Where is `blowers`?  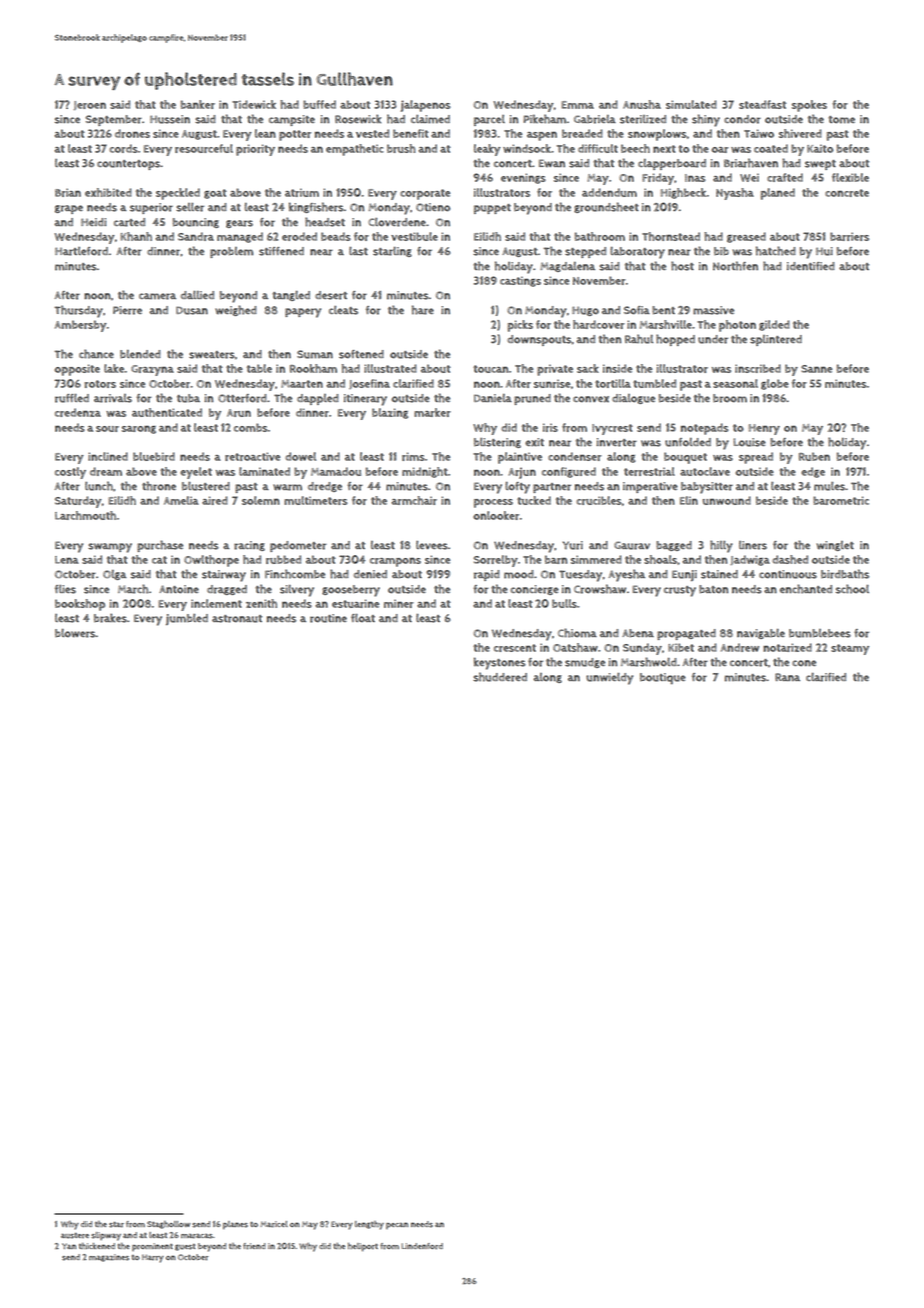
blowers is located at coordinates (75, 633).
